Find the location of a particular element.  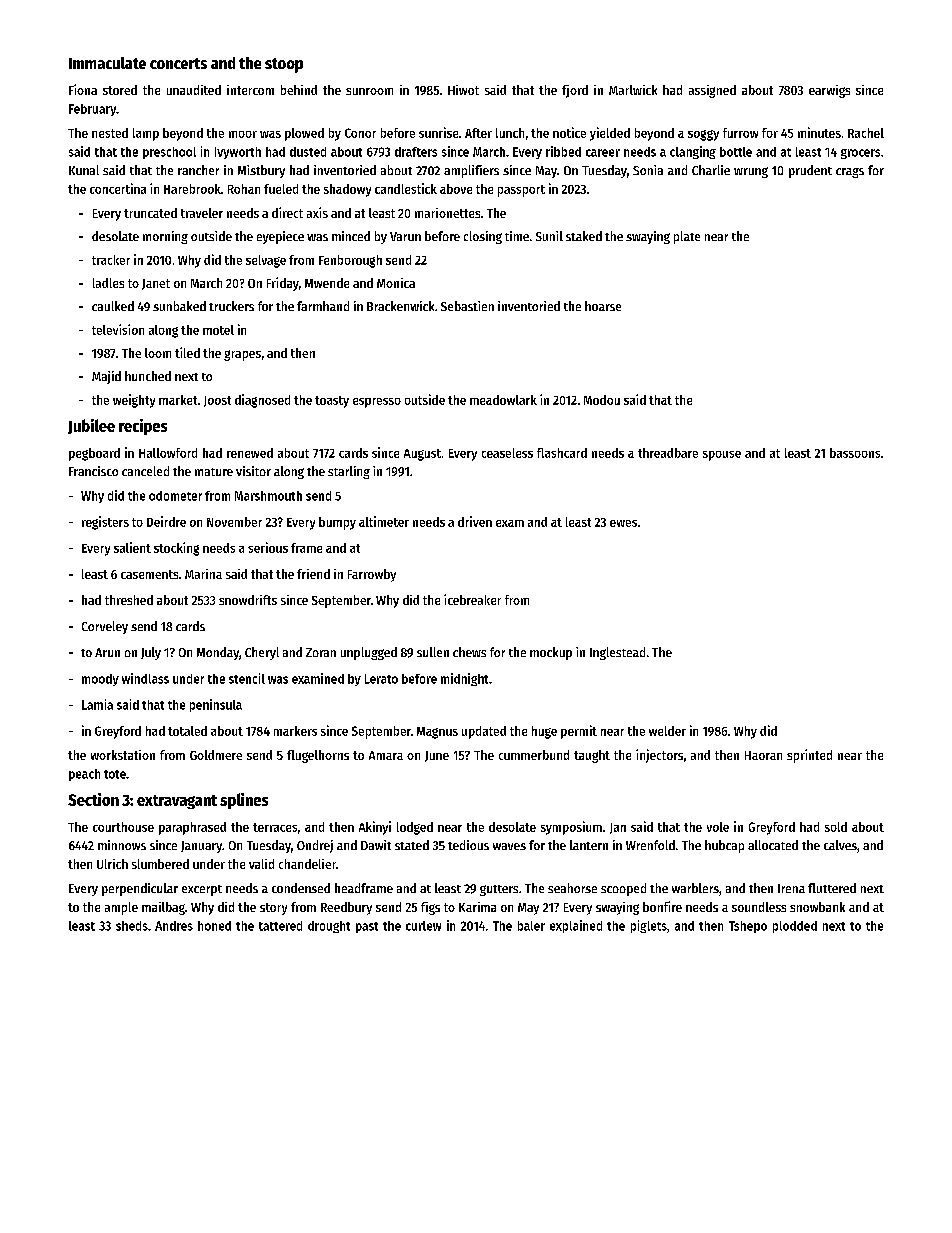

Magnus is located at coordinates (437, 733).
